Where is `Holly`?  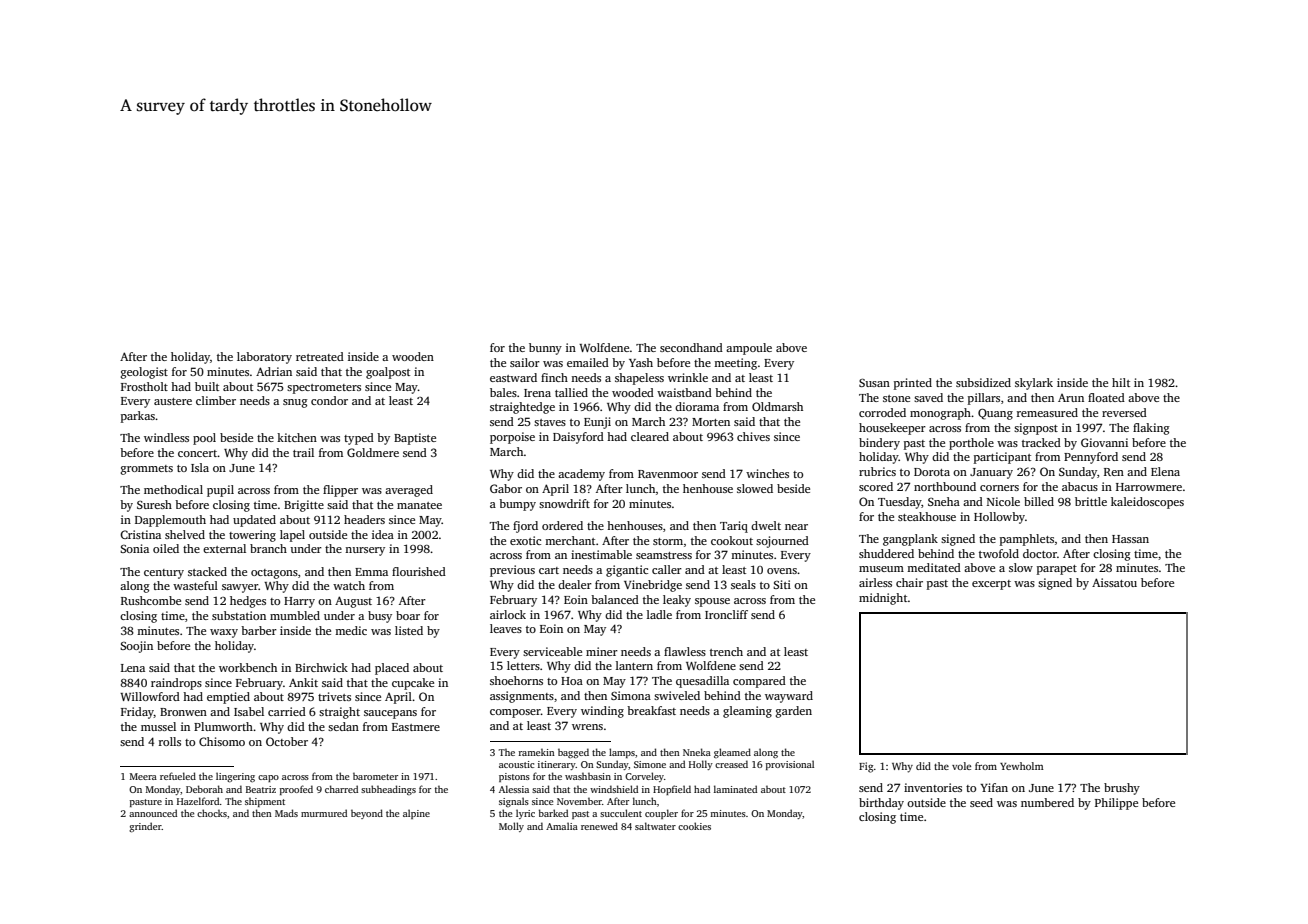
Holly is located at coordinates (701, 765).
